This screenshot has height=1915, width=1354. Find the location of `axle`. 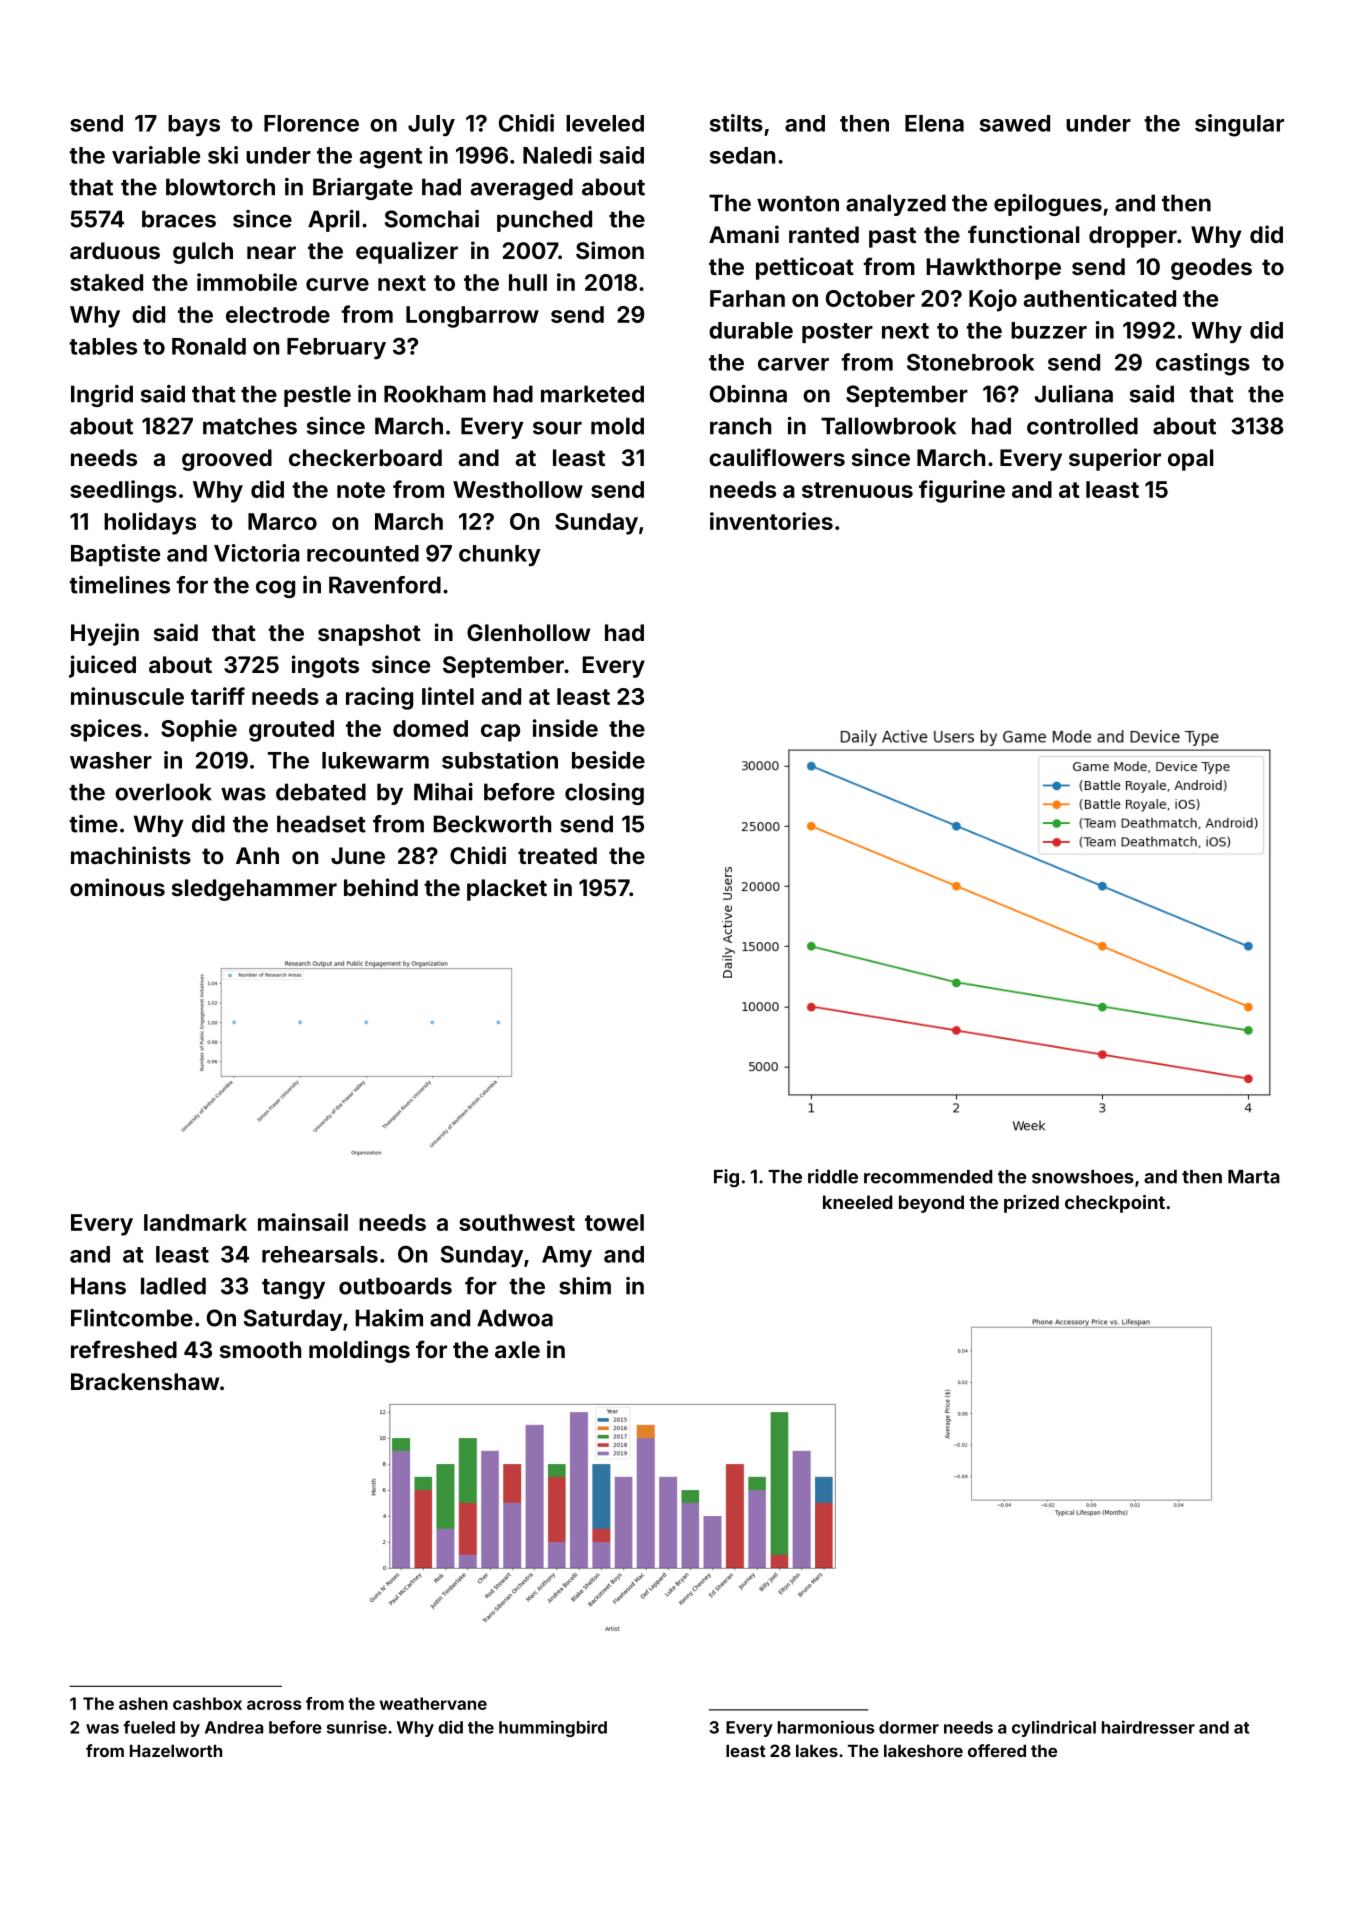

axle is located at coordinates (517, 1349).
